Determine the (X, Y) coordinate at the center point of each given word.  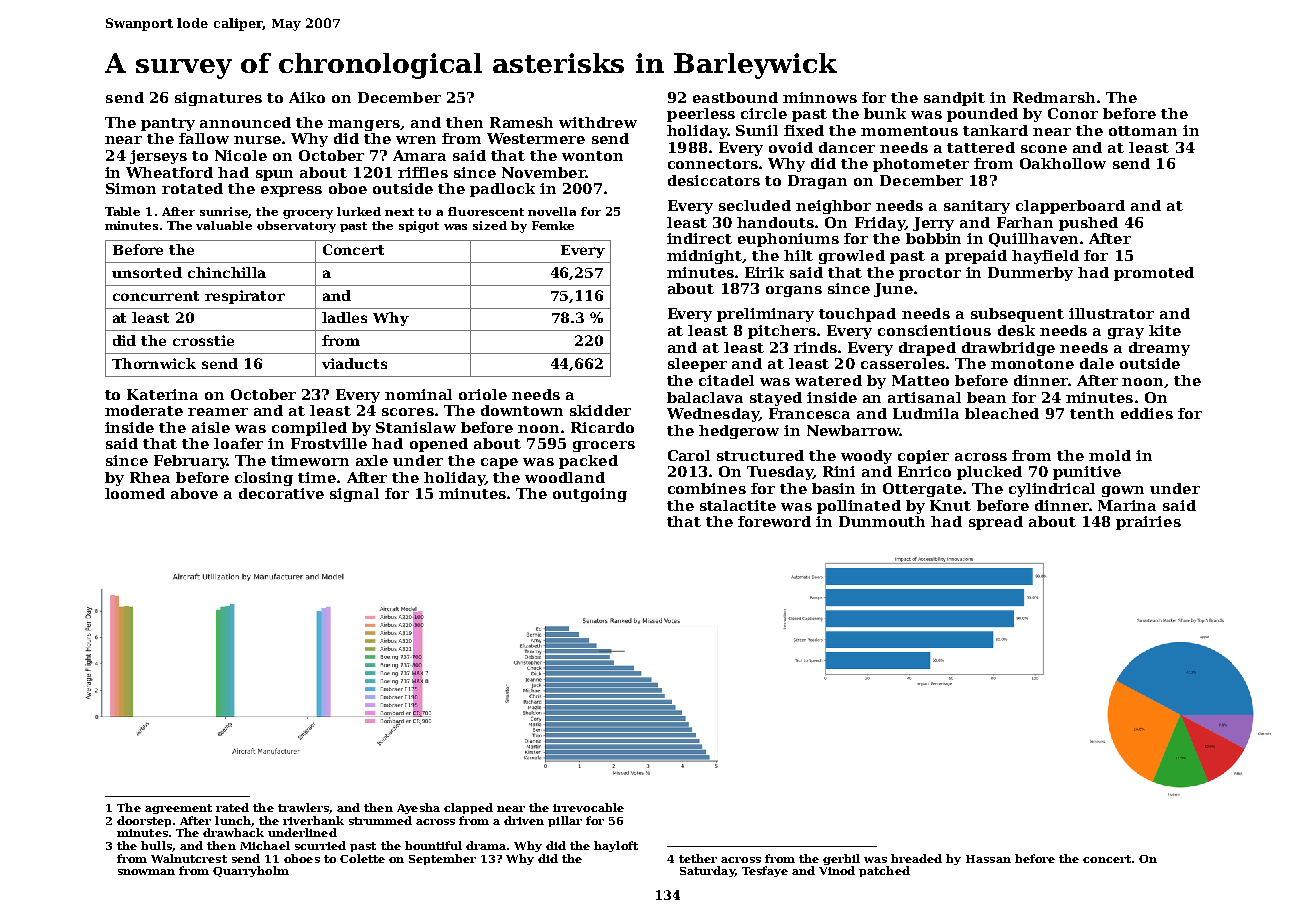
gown (1123, 491)
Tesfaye (765, 871)
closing (264, 479)
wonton (592, 156)
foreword (774, 521)
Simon (131, 188)
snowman (146, 872)
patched (884, 871)
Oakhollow (1063, 163)
